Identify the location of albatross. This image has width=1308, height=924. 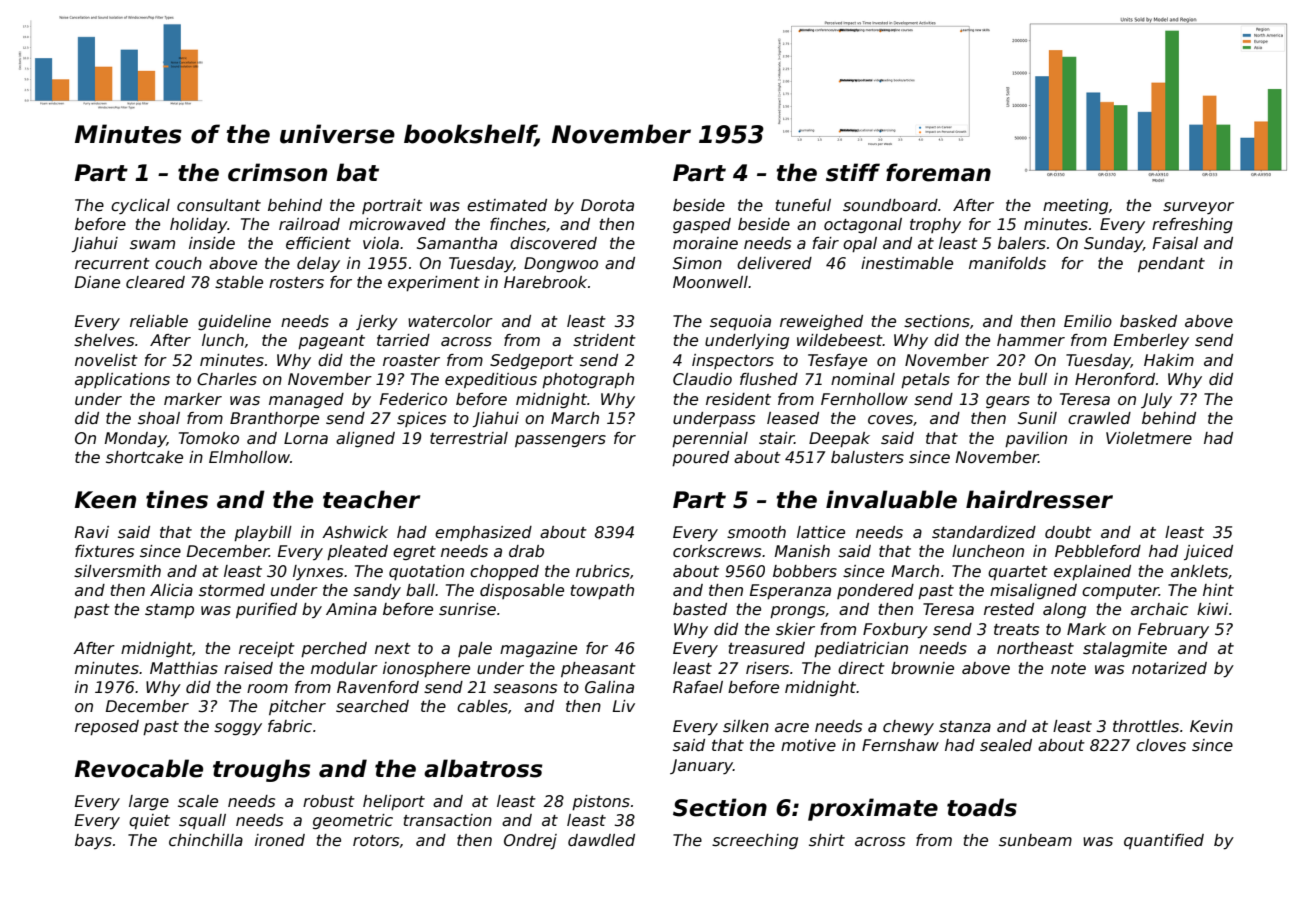
(483, 768).
